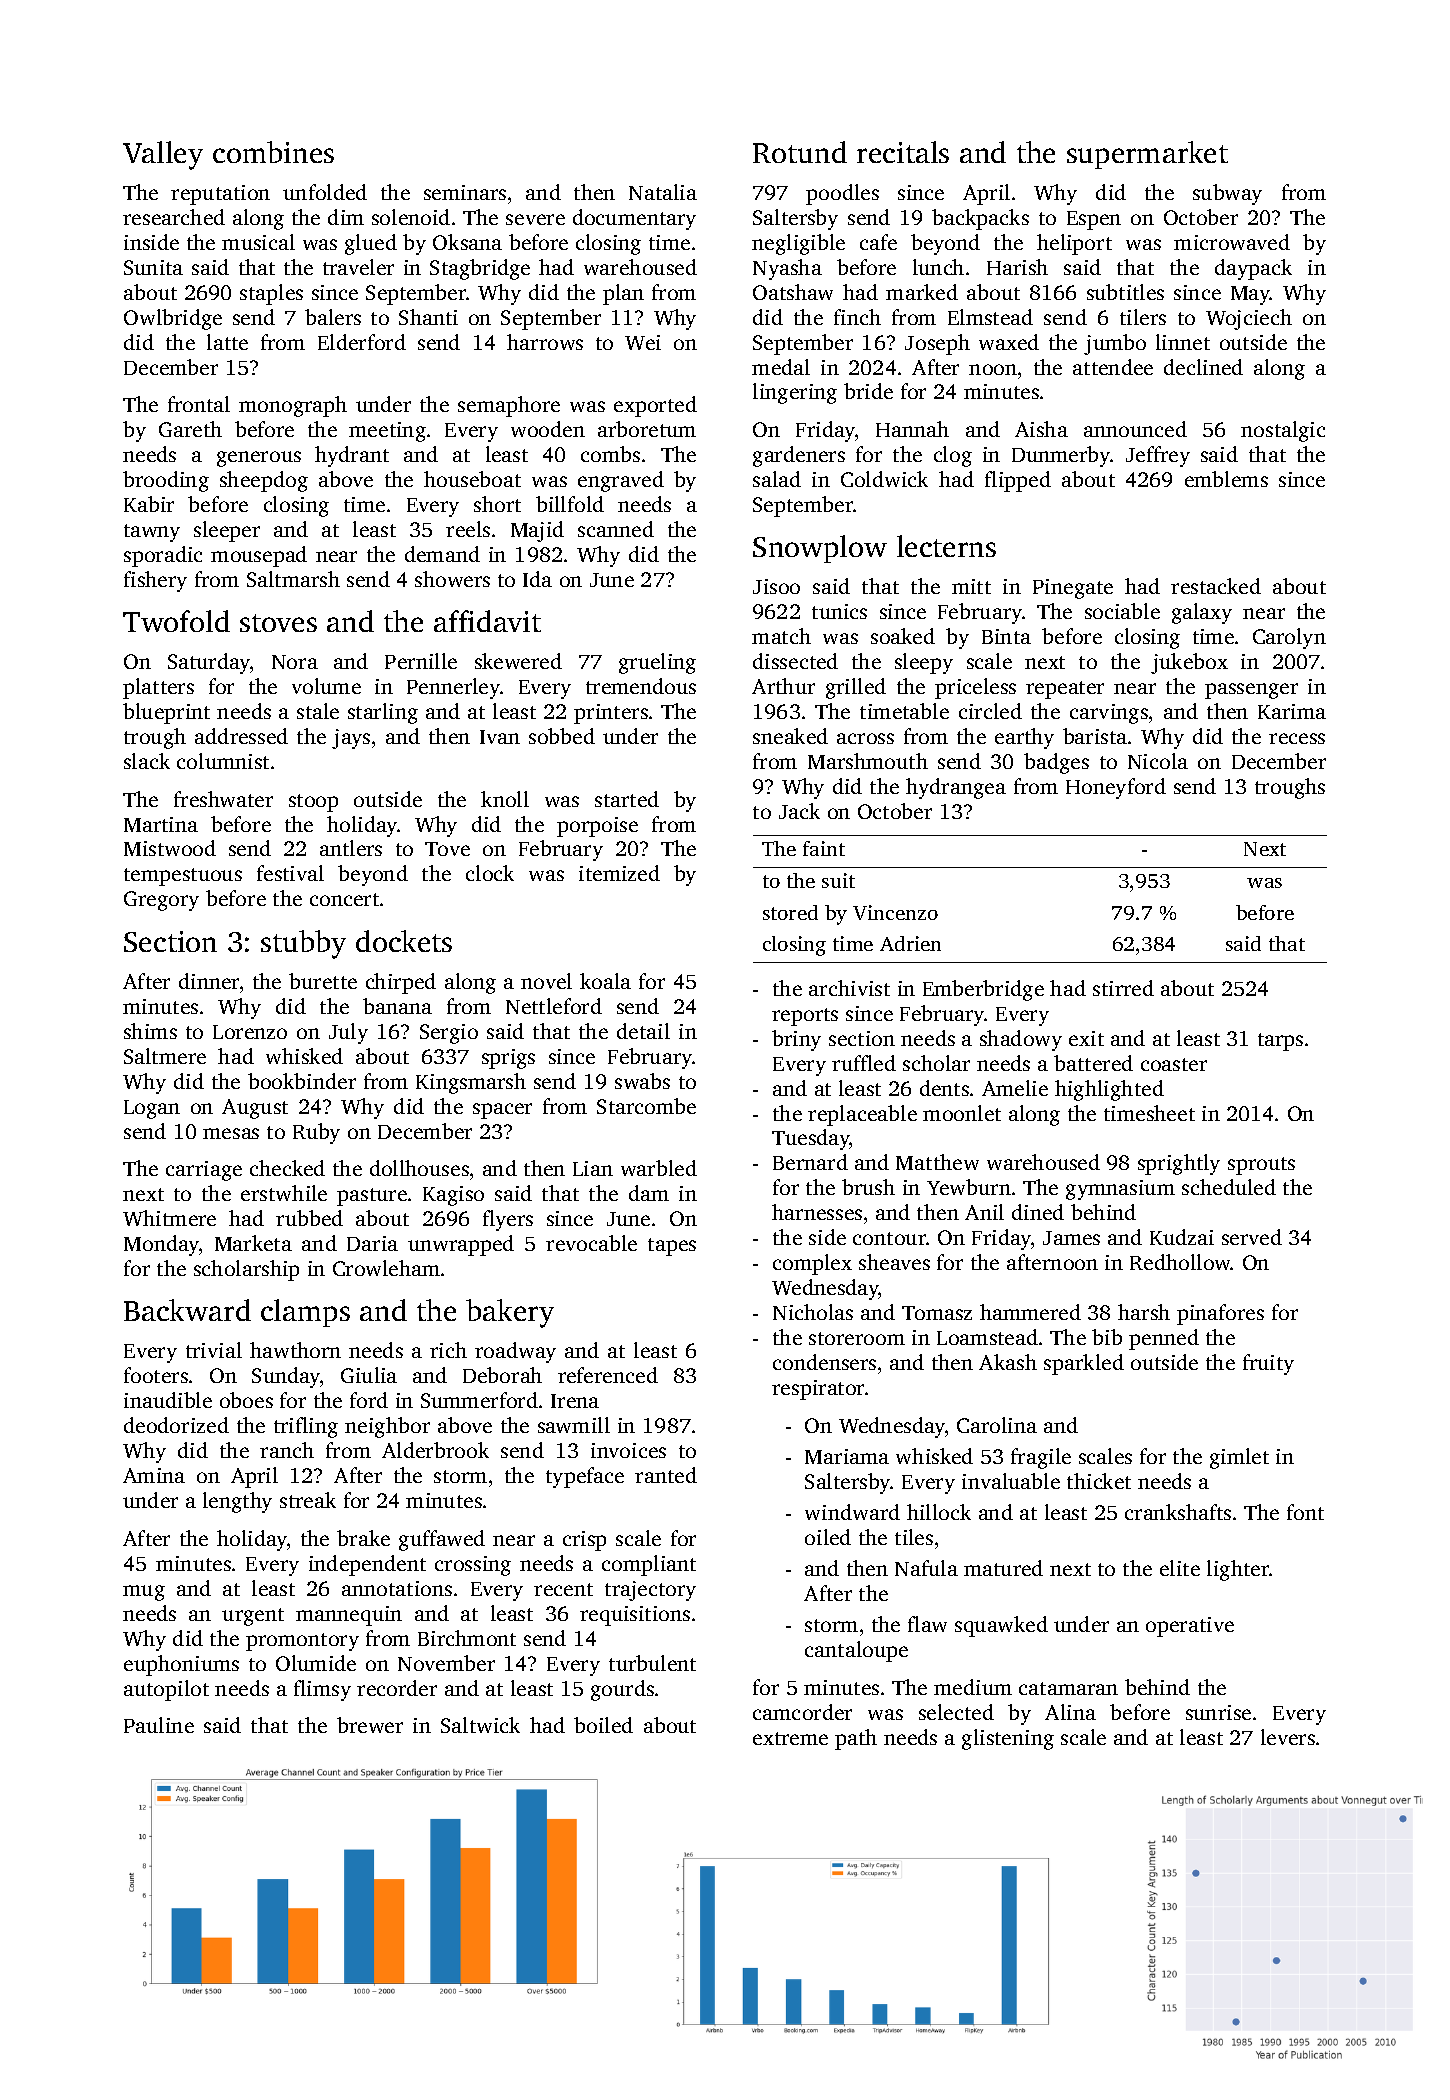 The image size is (1450, 2100). What do you see at coordinates (316, 1133) in the screenshot?
I see `Ruby` at bounding box center [316, 1133].
